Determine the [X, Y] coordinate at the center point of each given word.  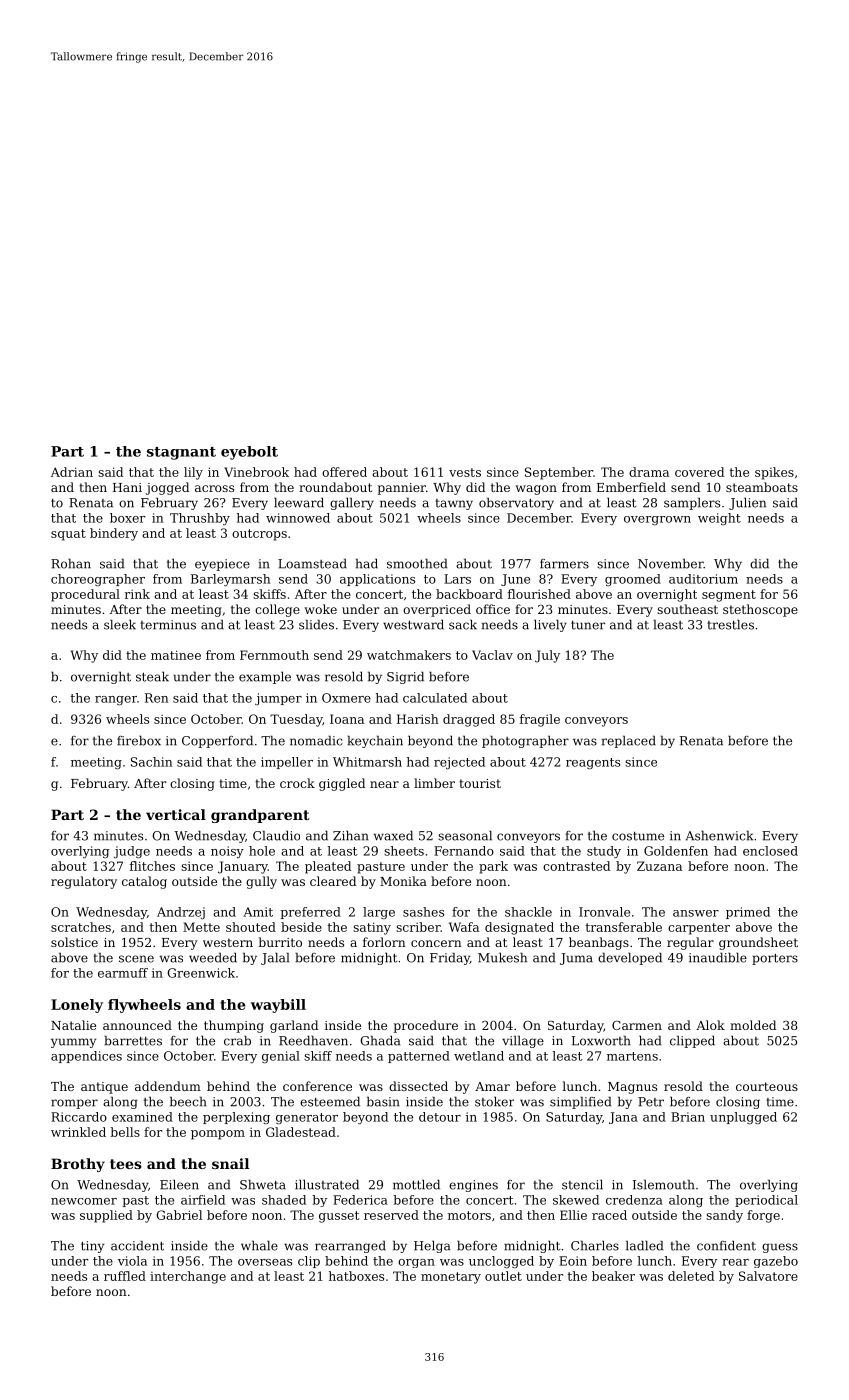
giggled [342, 784]
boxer [127, 518]
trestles [730, 624]
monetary [451, 1278]
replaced [629, 741]
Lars [457, 579]
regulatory [84, 882]
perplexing [236, 1118]
